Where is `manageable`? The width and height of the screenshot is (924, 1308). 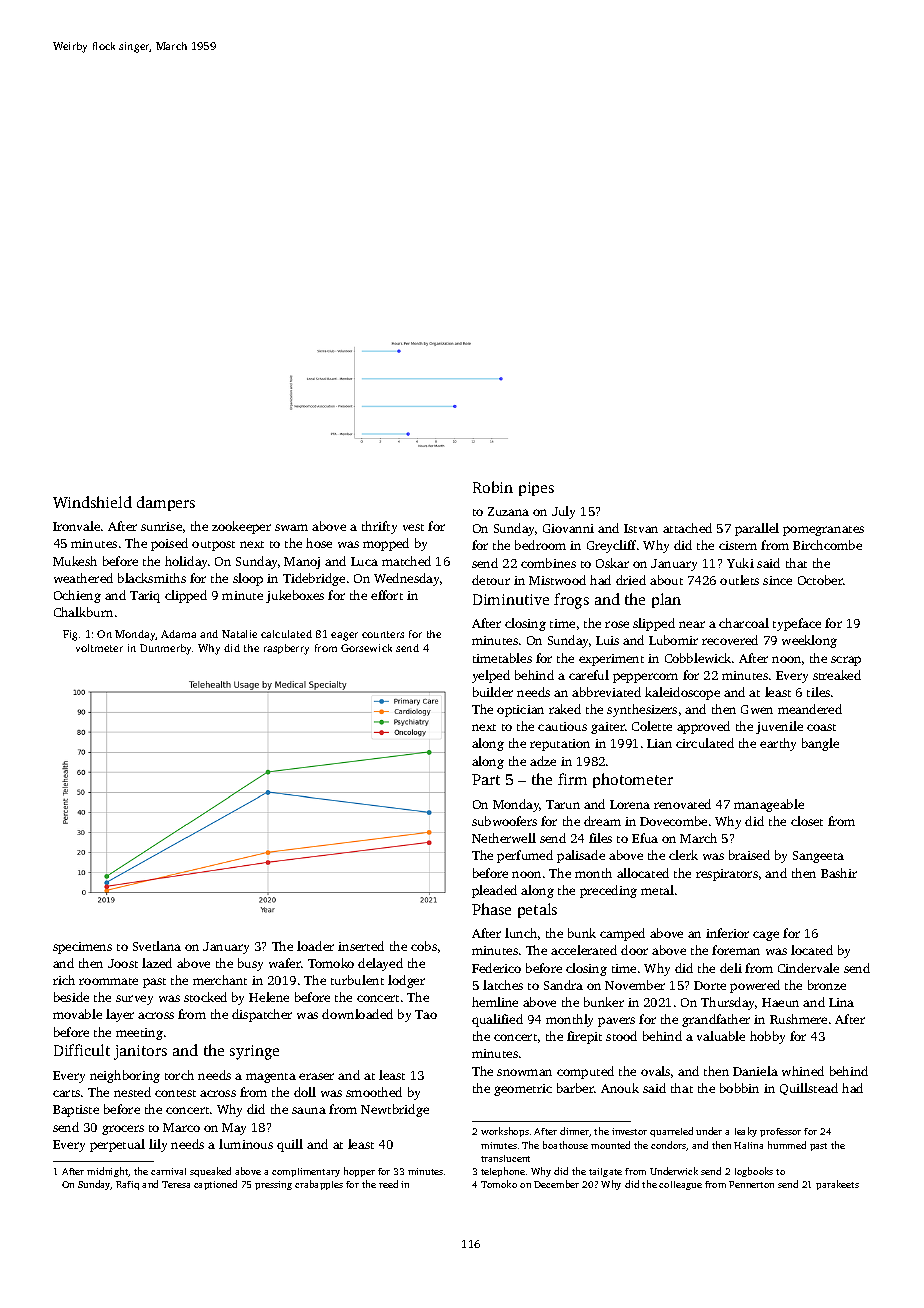
manageable is located at coordinates (769, 805).
